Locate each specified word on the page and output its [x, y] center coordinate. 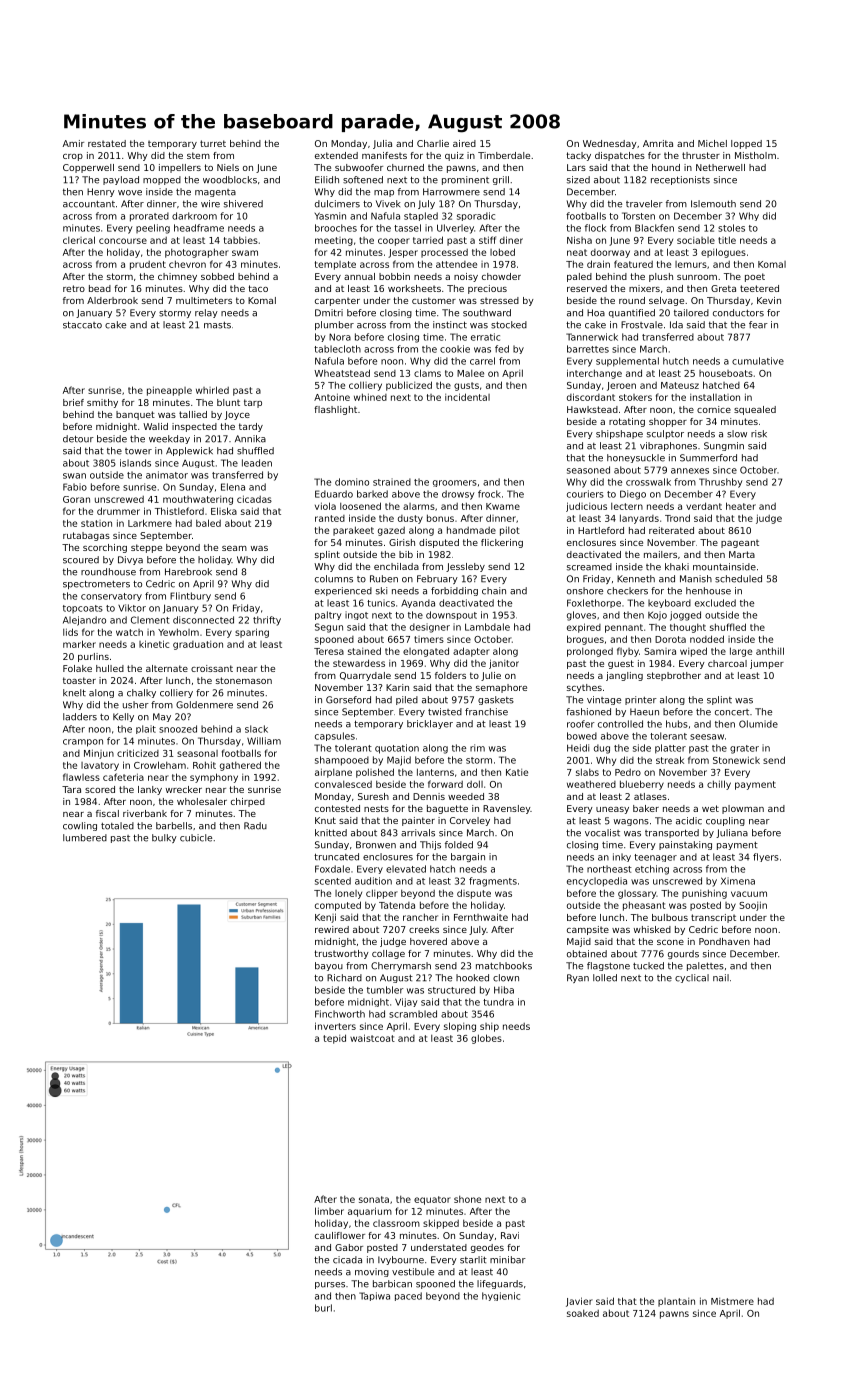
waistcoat [372, 1038]
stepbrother [674, 676]
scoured [81, 560]
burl [323, 1308]
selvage [666, 301]
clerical [79, 240]
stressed [499, 300]
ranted [330, 518]
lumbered [85, 838]
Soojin [753, 906]
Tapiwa [374, 1296]
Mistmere [732, 1301]
